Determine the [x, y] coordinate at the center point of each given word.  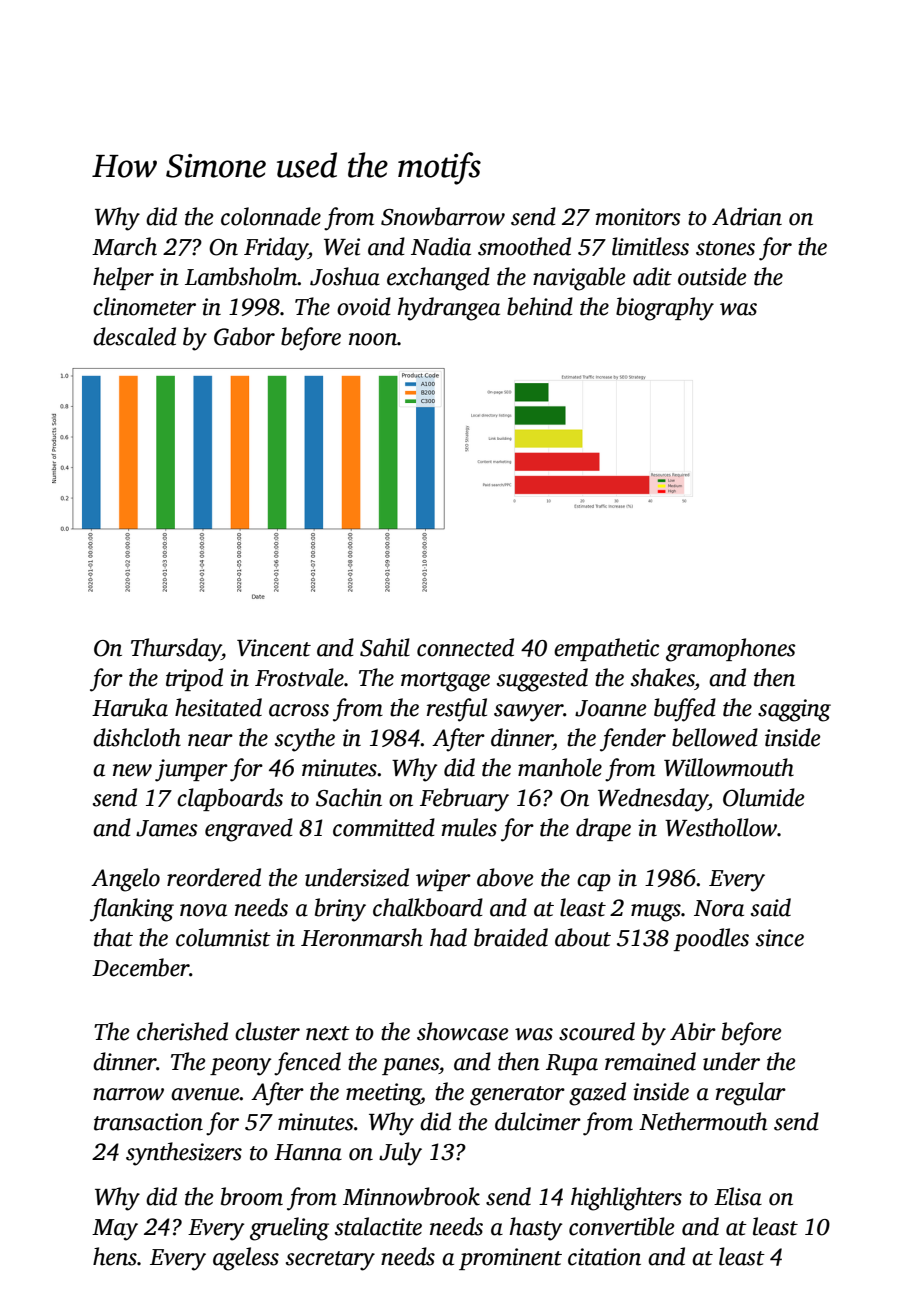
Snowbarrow [443, 216]
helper [123, 278]
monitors [638, 217]
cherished [182, 1031]
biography [665, 309]
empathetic [606, 649]
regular [751, 1094]
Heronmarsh [362, 937]
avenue [205, 1094]
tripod [194, 679]
